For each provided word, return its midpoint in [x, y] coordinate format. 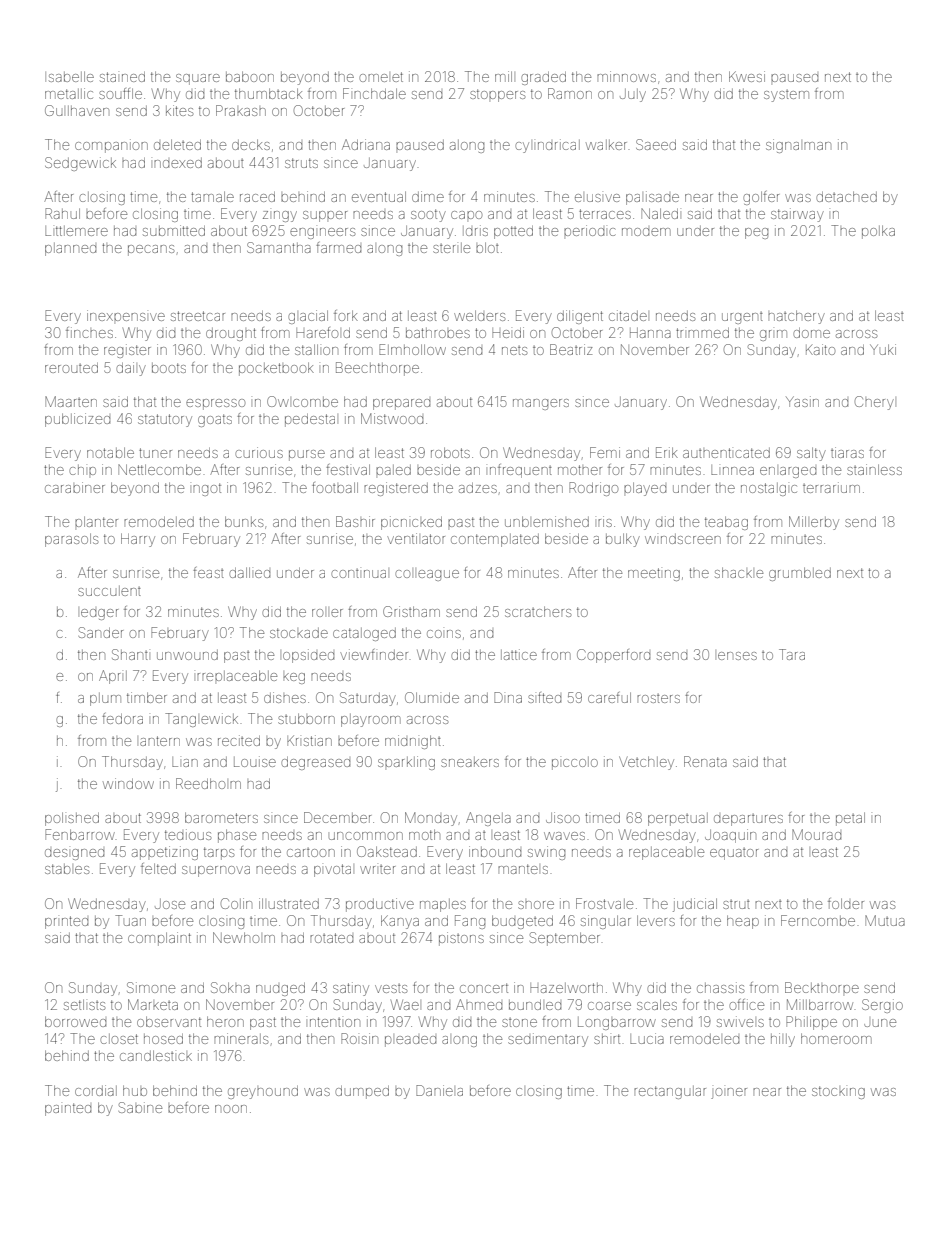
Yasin [802, 401]
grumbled [800, 574]
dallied [249, 572]
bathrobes [438, 333]
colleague [427, 575]
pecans [151, 250]
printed [66, 922]
